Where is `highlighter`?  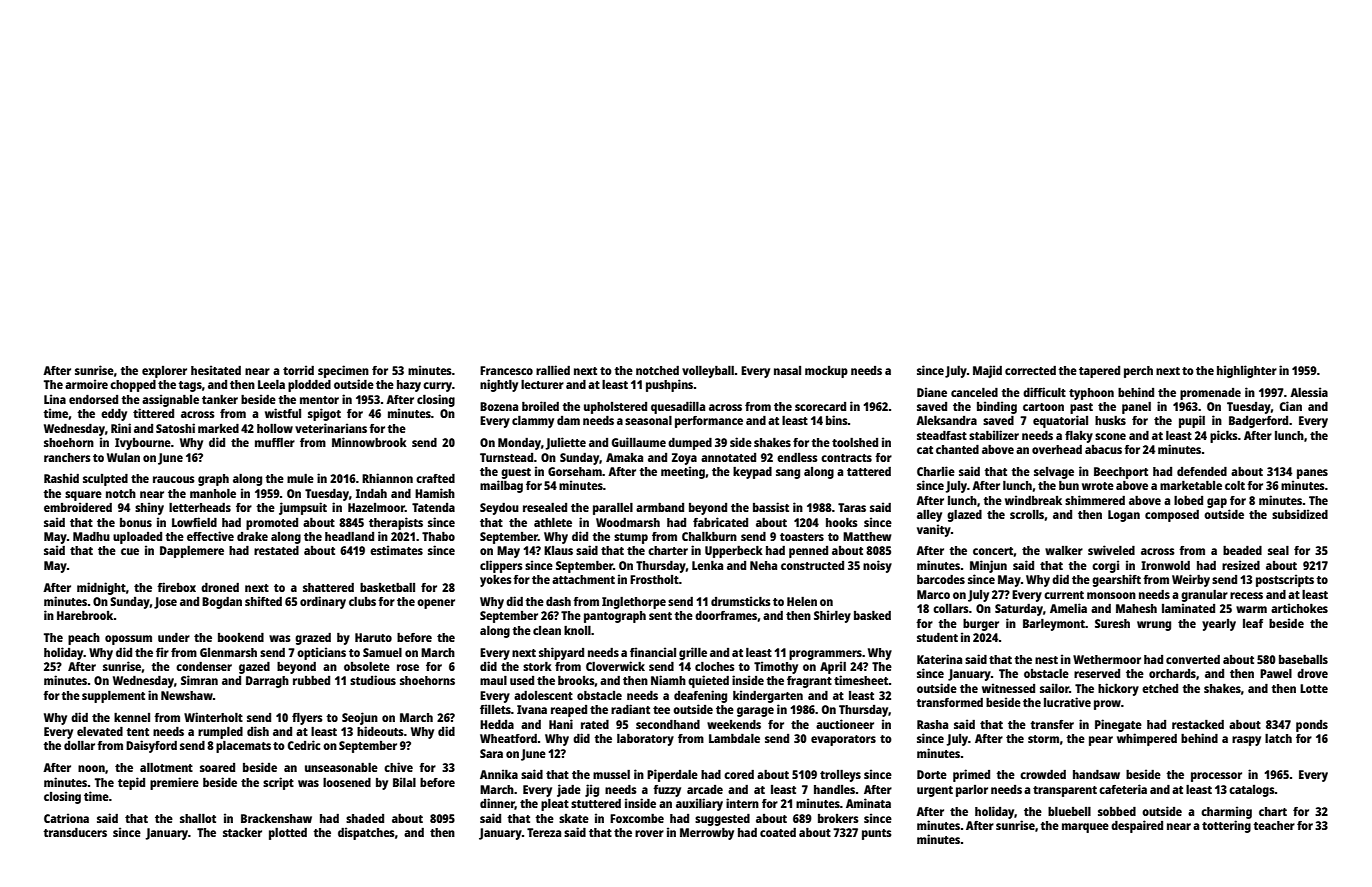
highlighter is located at coordinates (1247, 371).
